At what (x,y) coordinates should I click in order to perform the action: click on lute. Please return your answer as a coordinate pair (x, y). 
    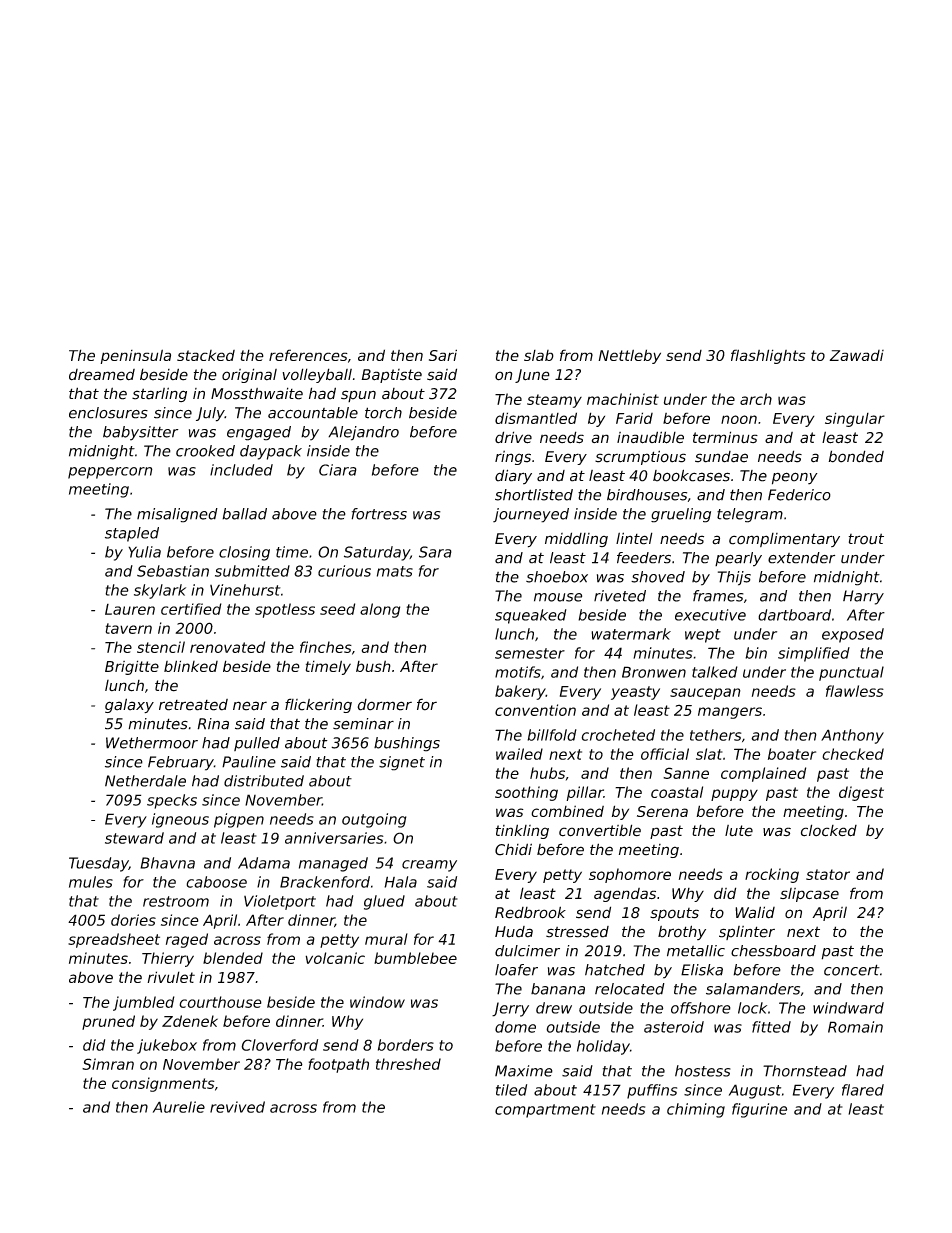
    Looking at the image, I should click on (739, 831).
